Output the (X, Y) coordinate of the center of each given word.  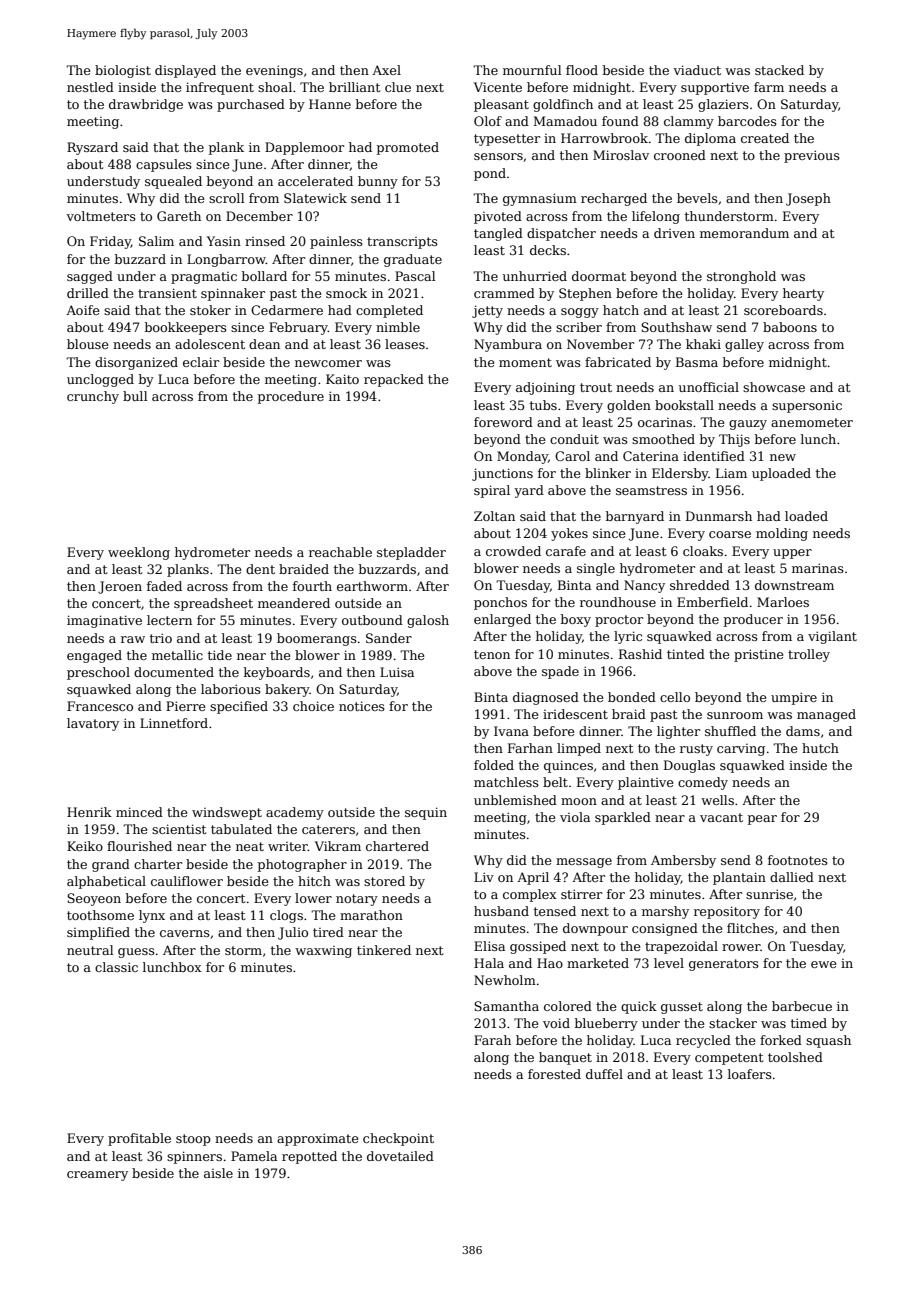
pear (762, 820)
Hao (550, 963)
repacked (394, 380)
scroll (227, 198)
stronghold (741, 277)
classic (116, 967)
